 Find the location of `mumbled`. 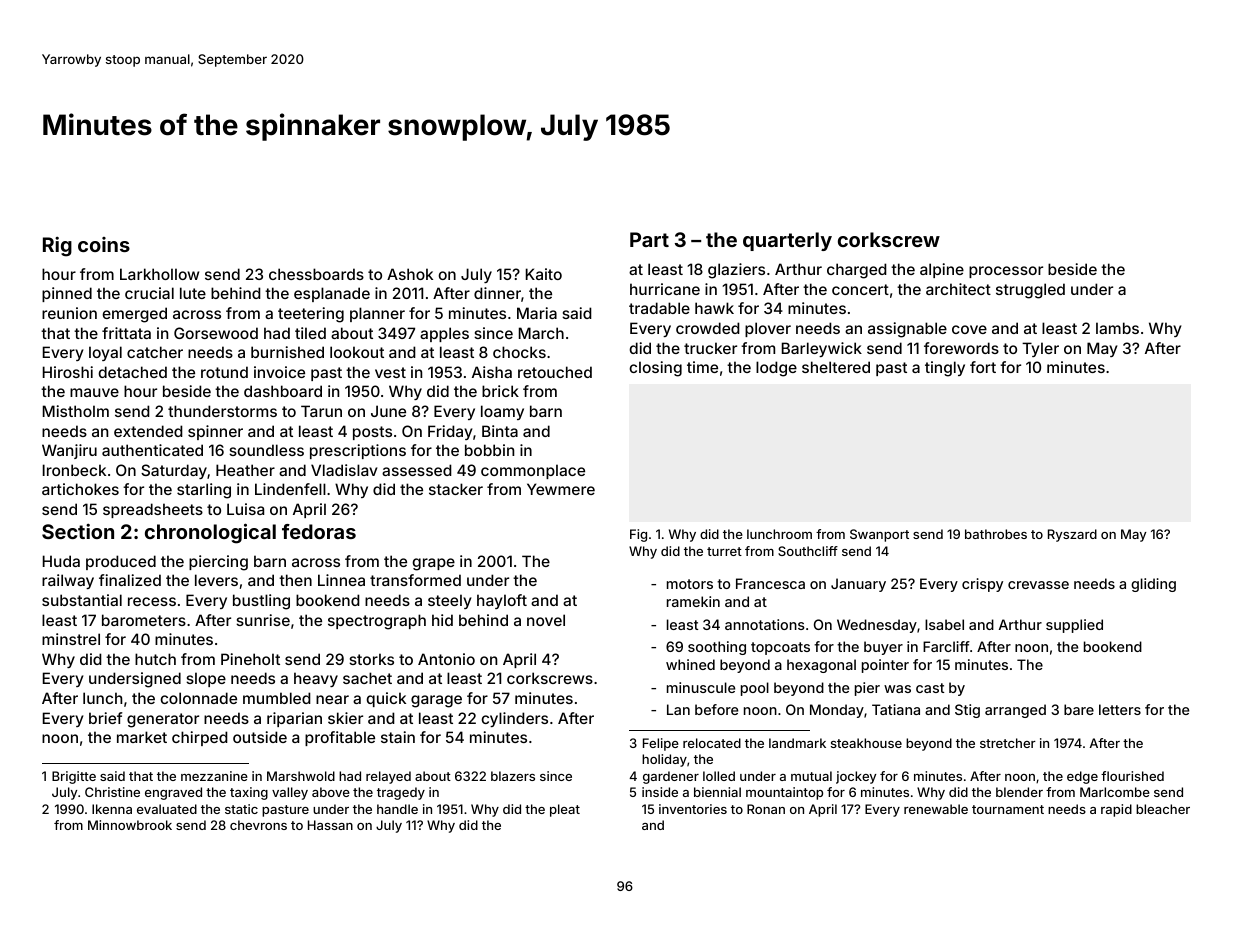

mumbled is located at coordinates (277, 698).
